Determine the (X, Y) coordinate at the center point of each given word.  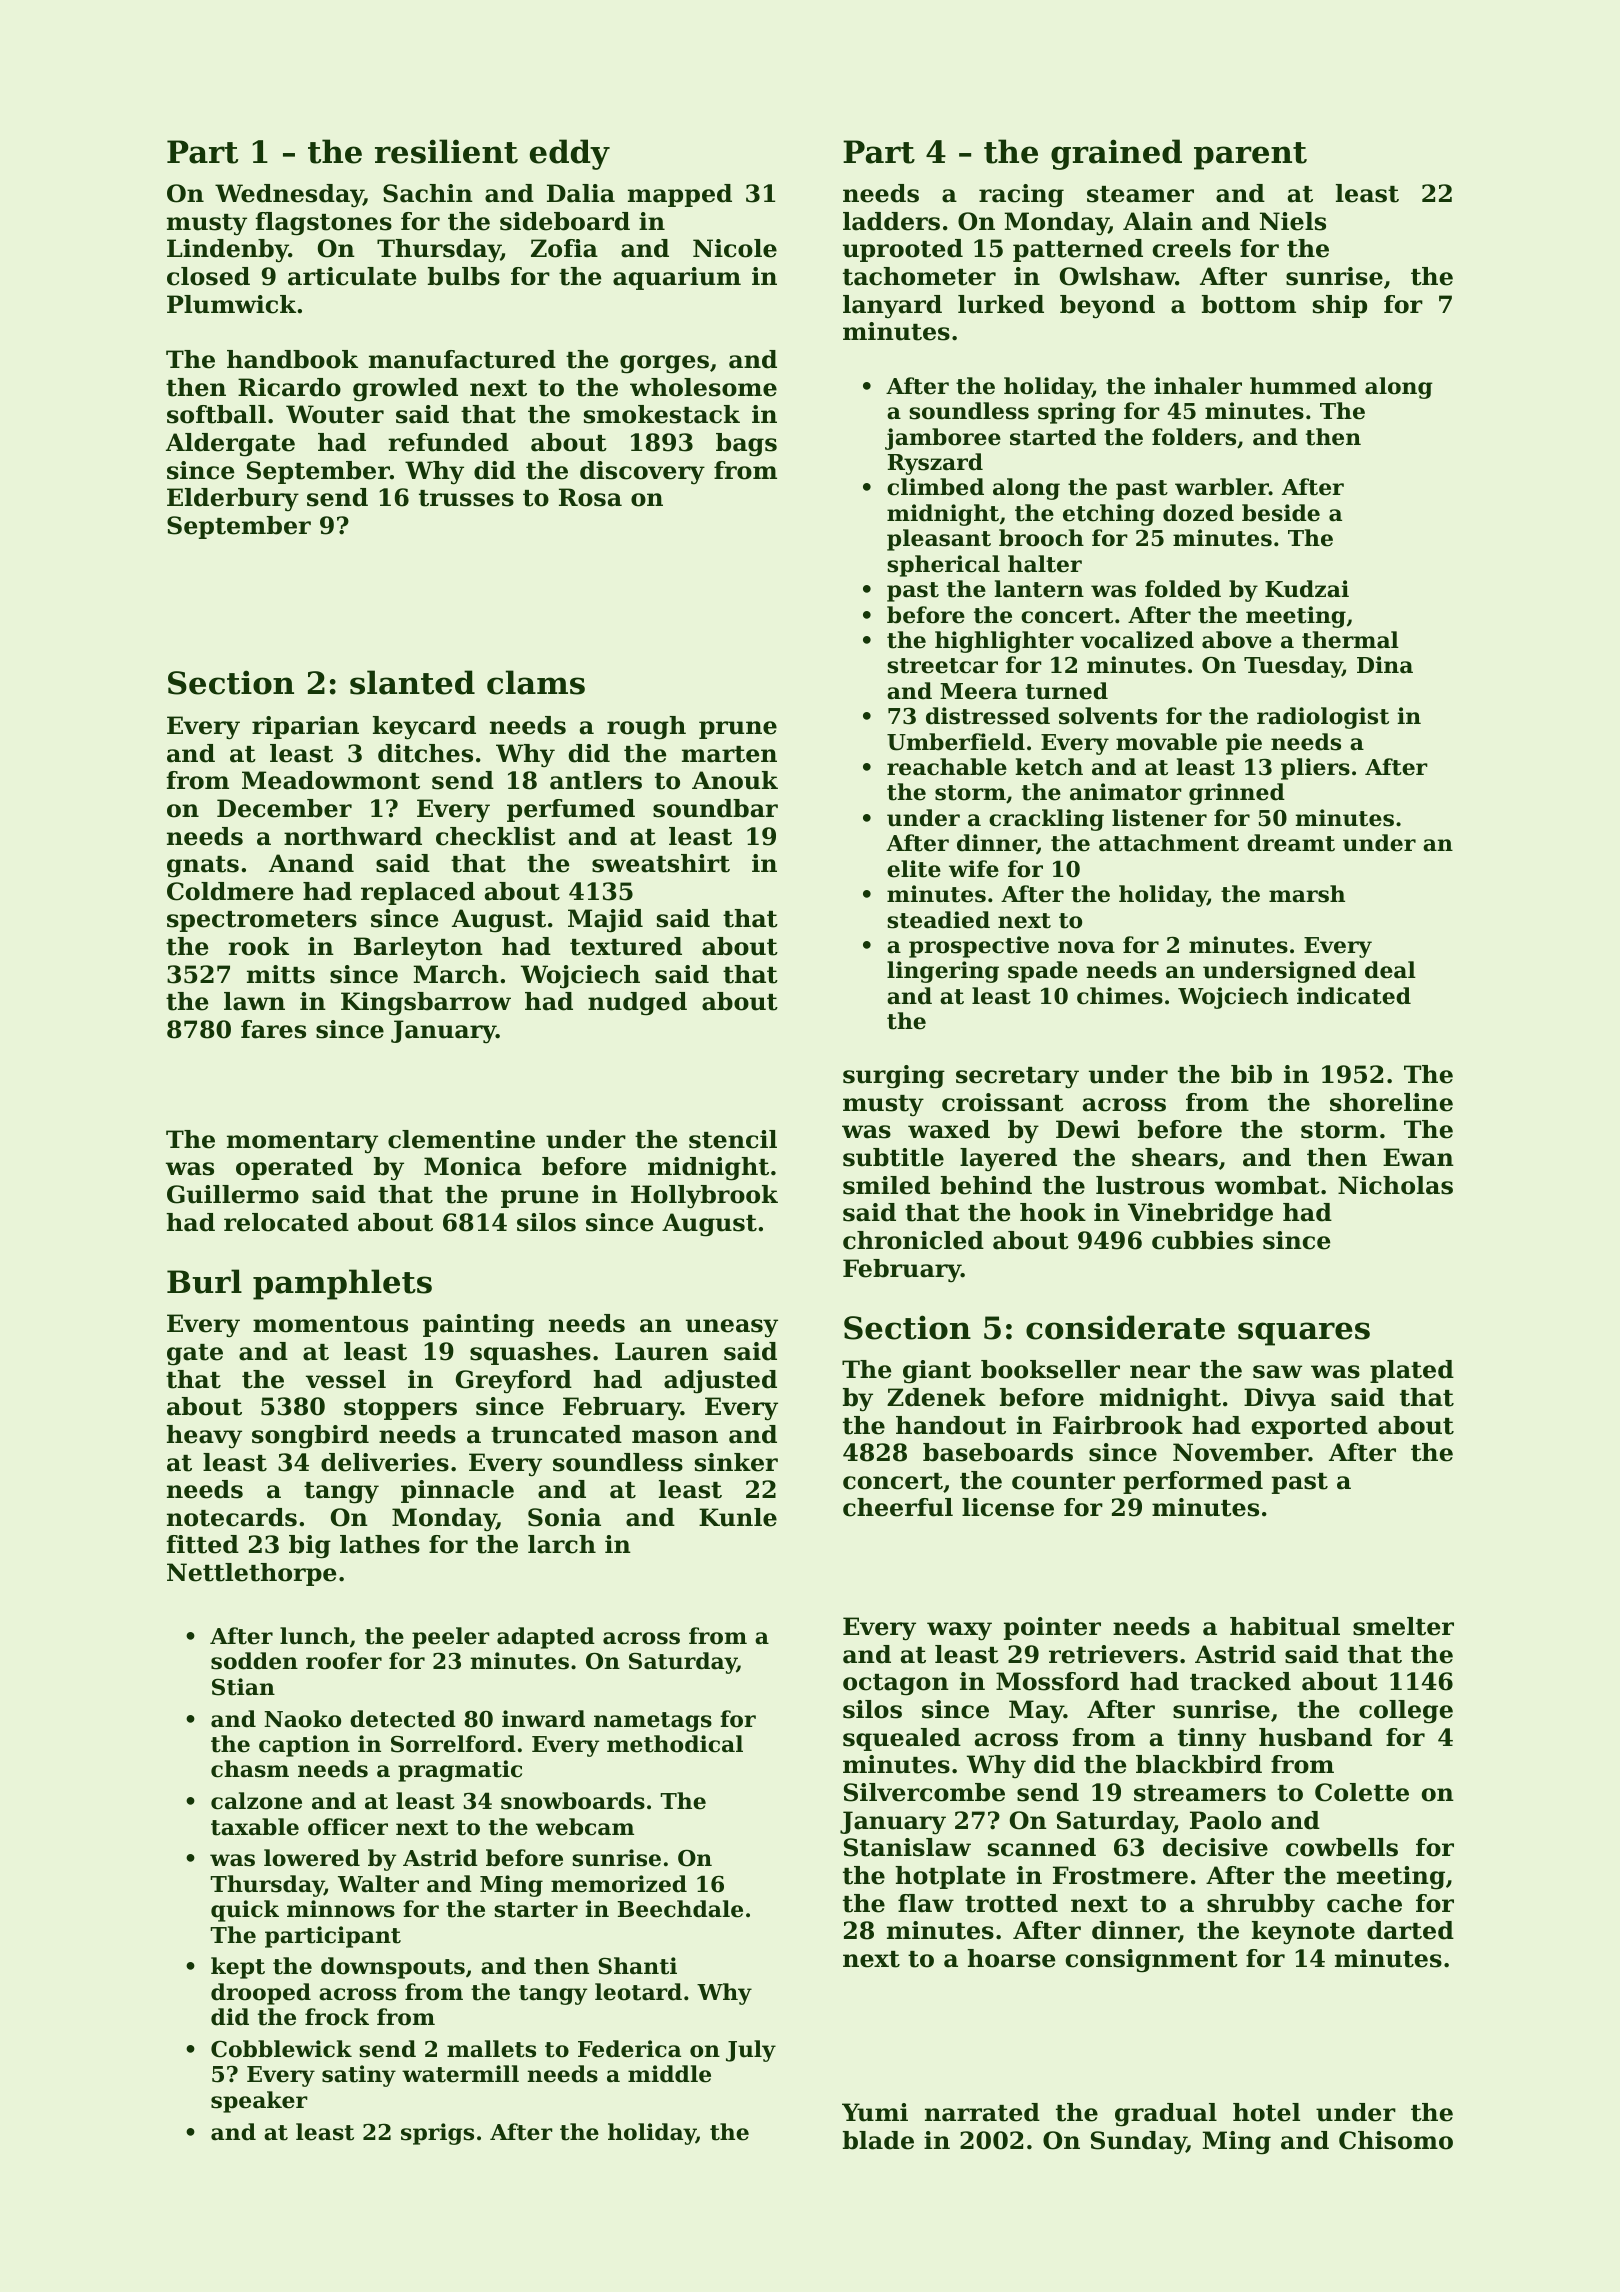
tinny (1212, 1740)
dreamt (1291, 843)
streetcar (942, 666)
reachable (947, 767)
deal (1390, 970)
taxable (255, 1827)
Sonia (564, 1517)
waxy (959, 1631)
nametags (653, 1722)
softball (216, 414)
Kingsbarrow (426, 1004)
